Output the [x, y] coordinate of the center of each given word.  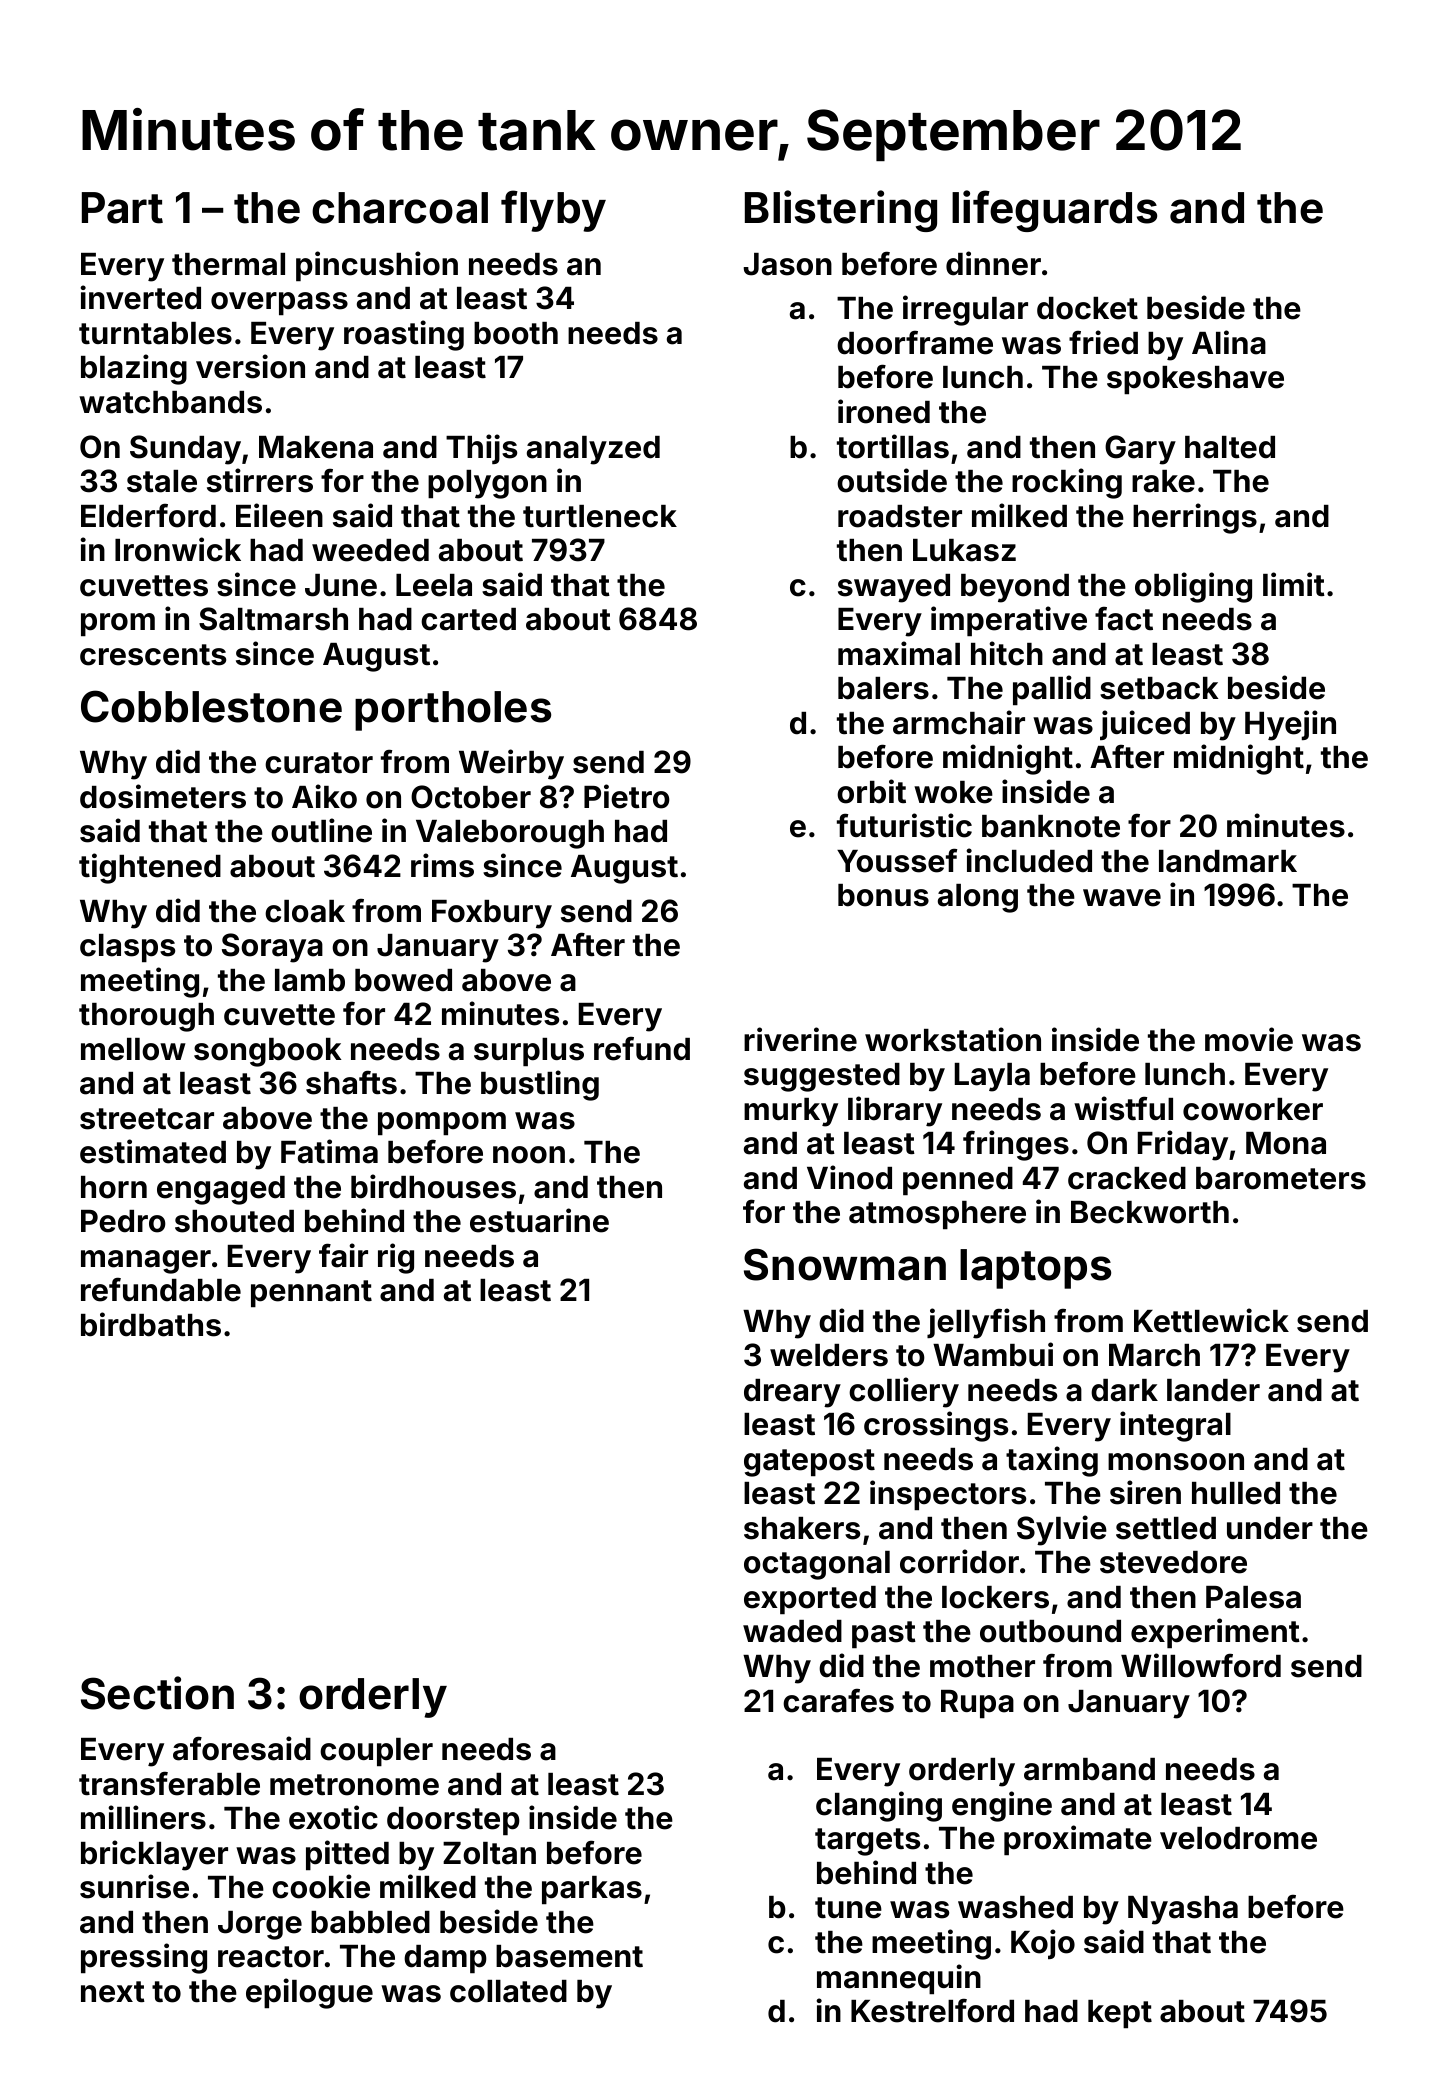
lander [1213, 1390]
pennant [311, 1293]
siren [1145, 1492]
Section [157, 1693]
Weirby [511, 764]
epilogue [309, 1993]
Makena [316, 447]
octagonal [817, 1565]
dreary [792, 1393]
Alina [1229, 342]
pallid [1052, 690]
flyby [553, 211]
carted [468, 619]
